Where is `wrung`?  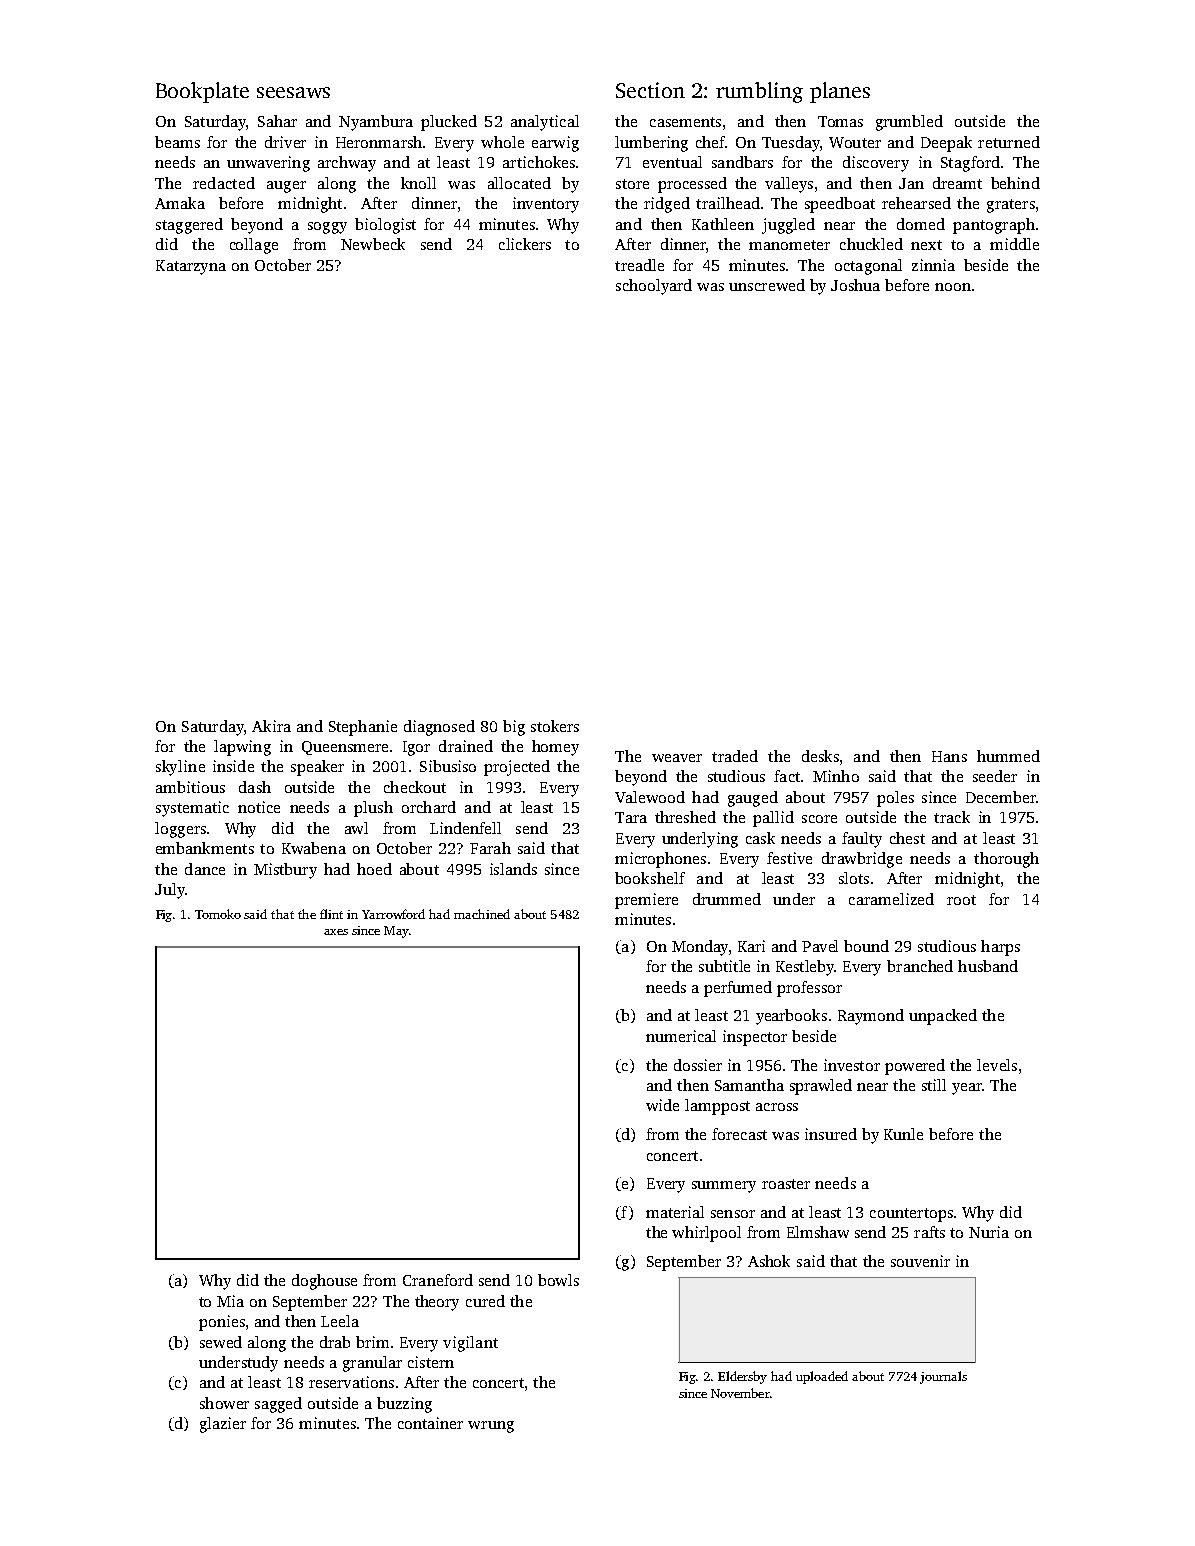 wrung is located at coordinates (491, 1427).
